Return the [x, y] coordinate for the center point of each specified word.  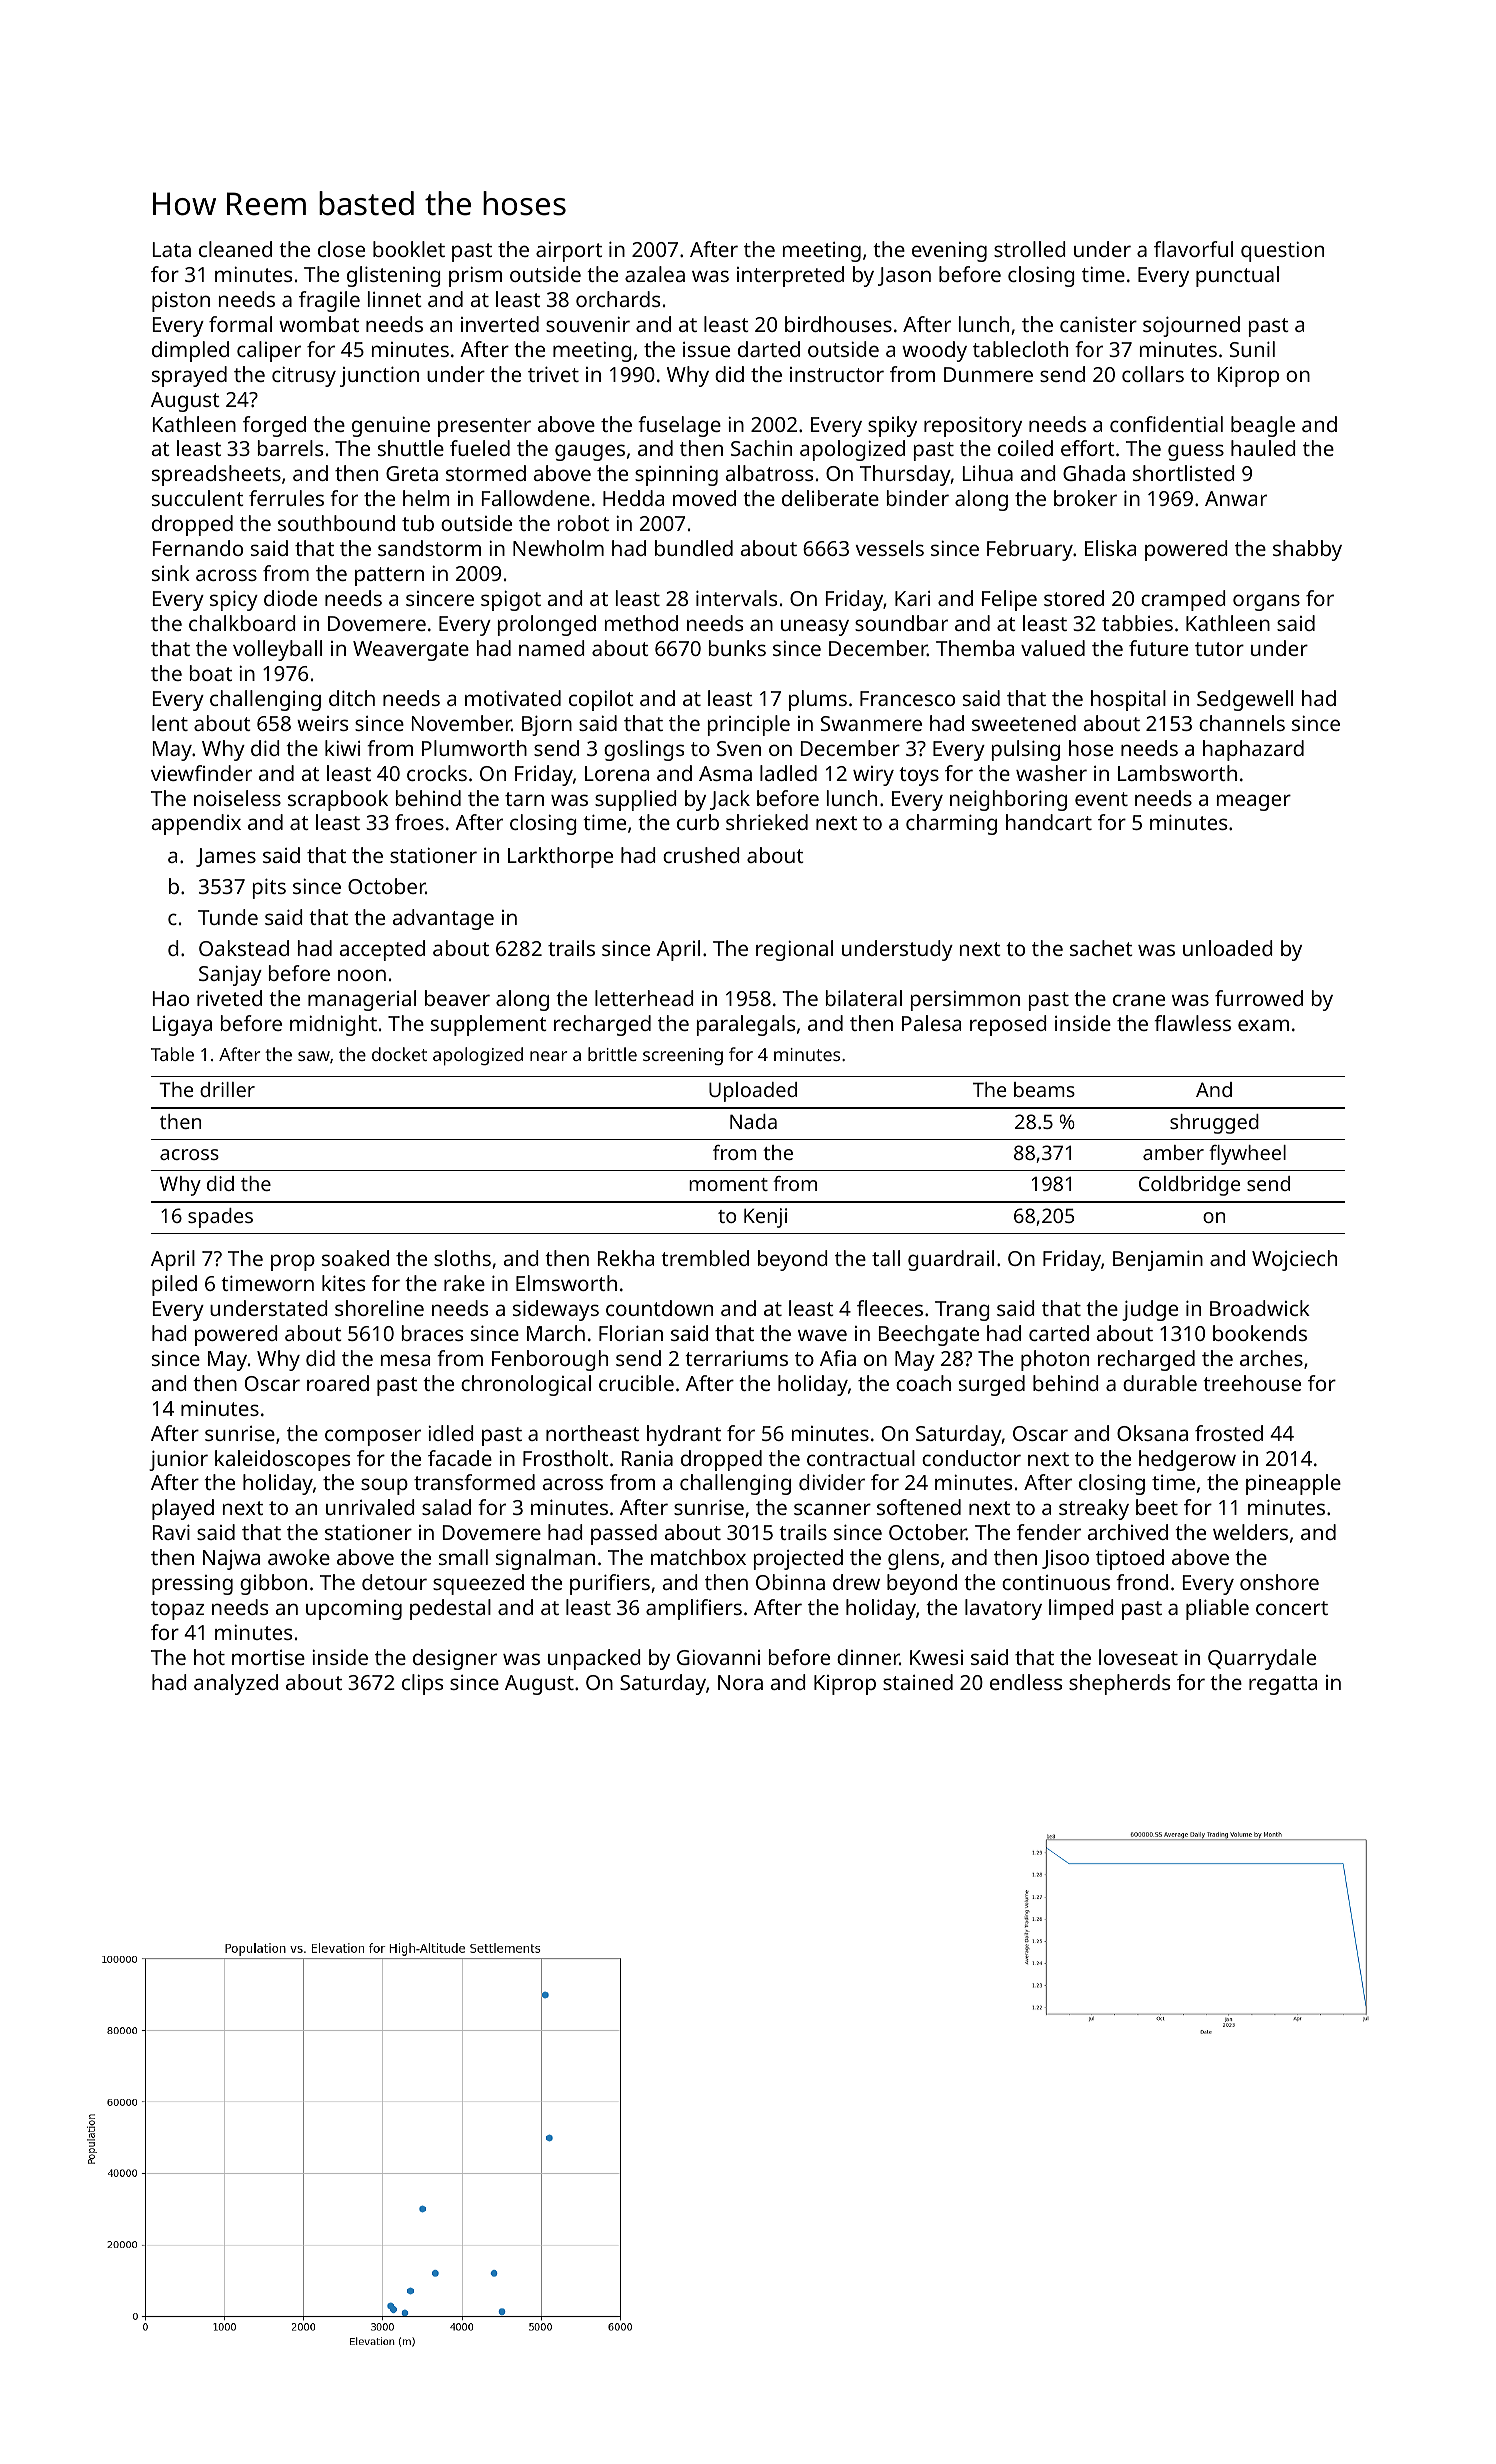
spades [220, 1218]
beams [1044, 1089]
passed [624, 1534]
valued [1053, 648]
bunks [737, 648]
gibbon [273, 1584]
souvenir [588, 324]
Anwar [1236, 498]
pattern [389, 576]
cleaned [235, 249]
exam [1263, 1025]
